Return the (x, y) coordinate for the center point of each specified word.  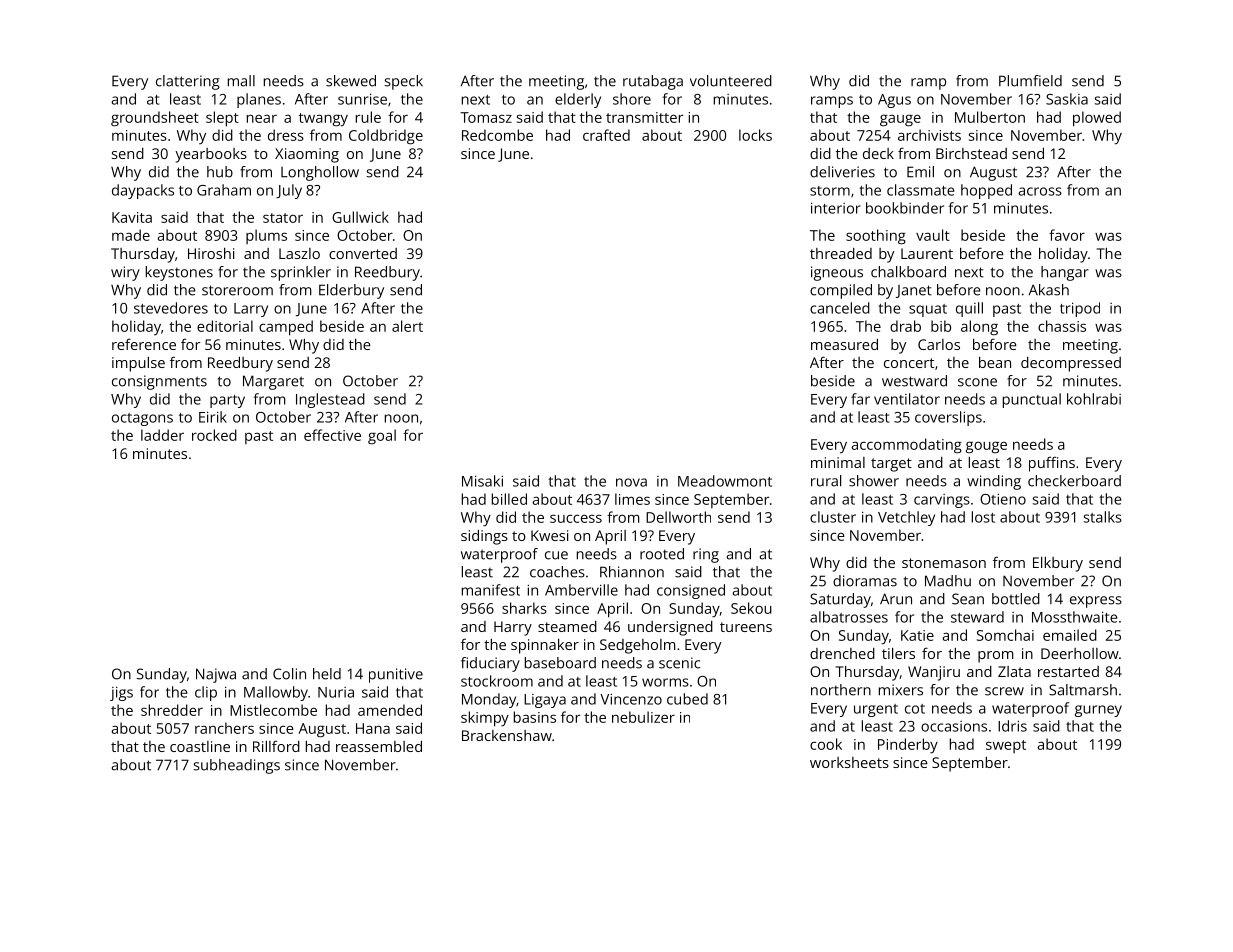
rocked (214, 435)
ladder (162, 435)
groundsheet (155, 119)
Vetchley (906, 518)
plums (266, 236)
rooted (662, 554)
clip (206, 693)
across (1040, 191)
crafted (606, 135)
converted (363, 253)
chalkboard (908, 272)
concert (909, 363)
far (860, 399)
